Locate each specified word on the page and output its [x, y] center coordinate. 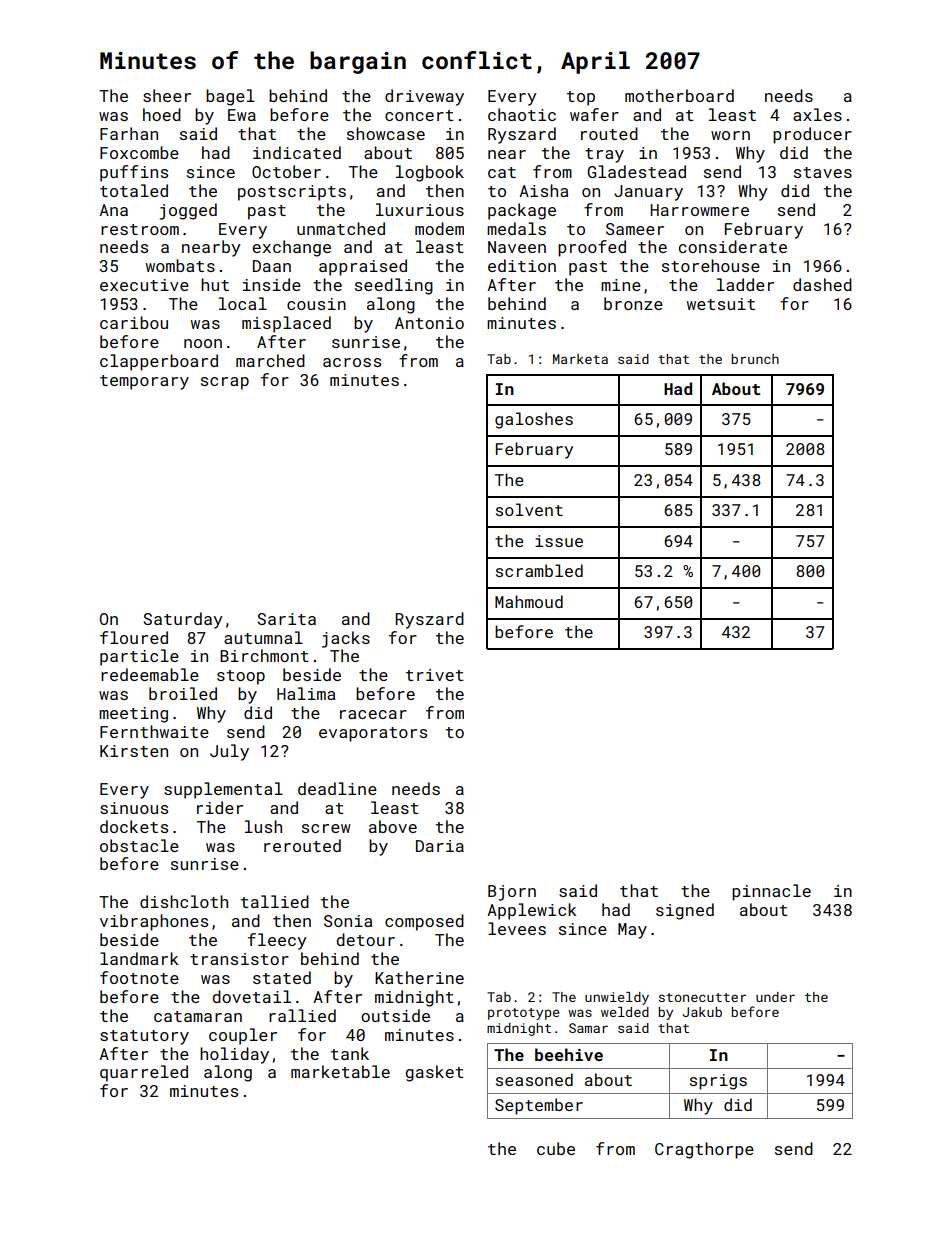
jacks [346, 639]
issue [559, 541]
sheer [167, 95]
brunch [755, 359]
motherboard [679, 95]
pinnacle [771, 892]
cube [556, 1148]
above [393, 826]
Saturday [183, 620]
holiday [234, 1055]
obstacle [139, 845]
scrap [225, 383]
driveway [424, 97]
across [352, 362]
